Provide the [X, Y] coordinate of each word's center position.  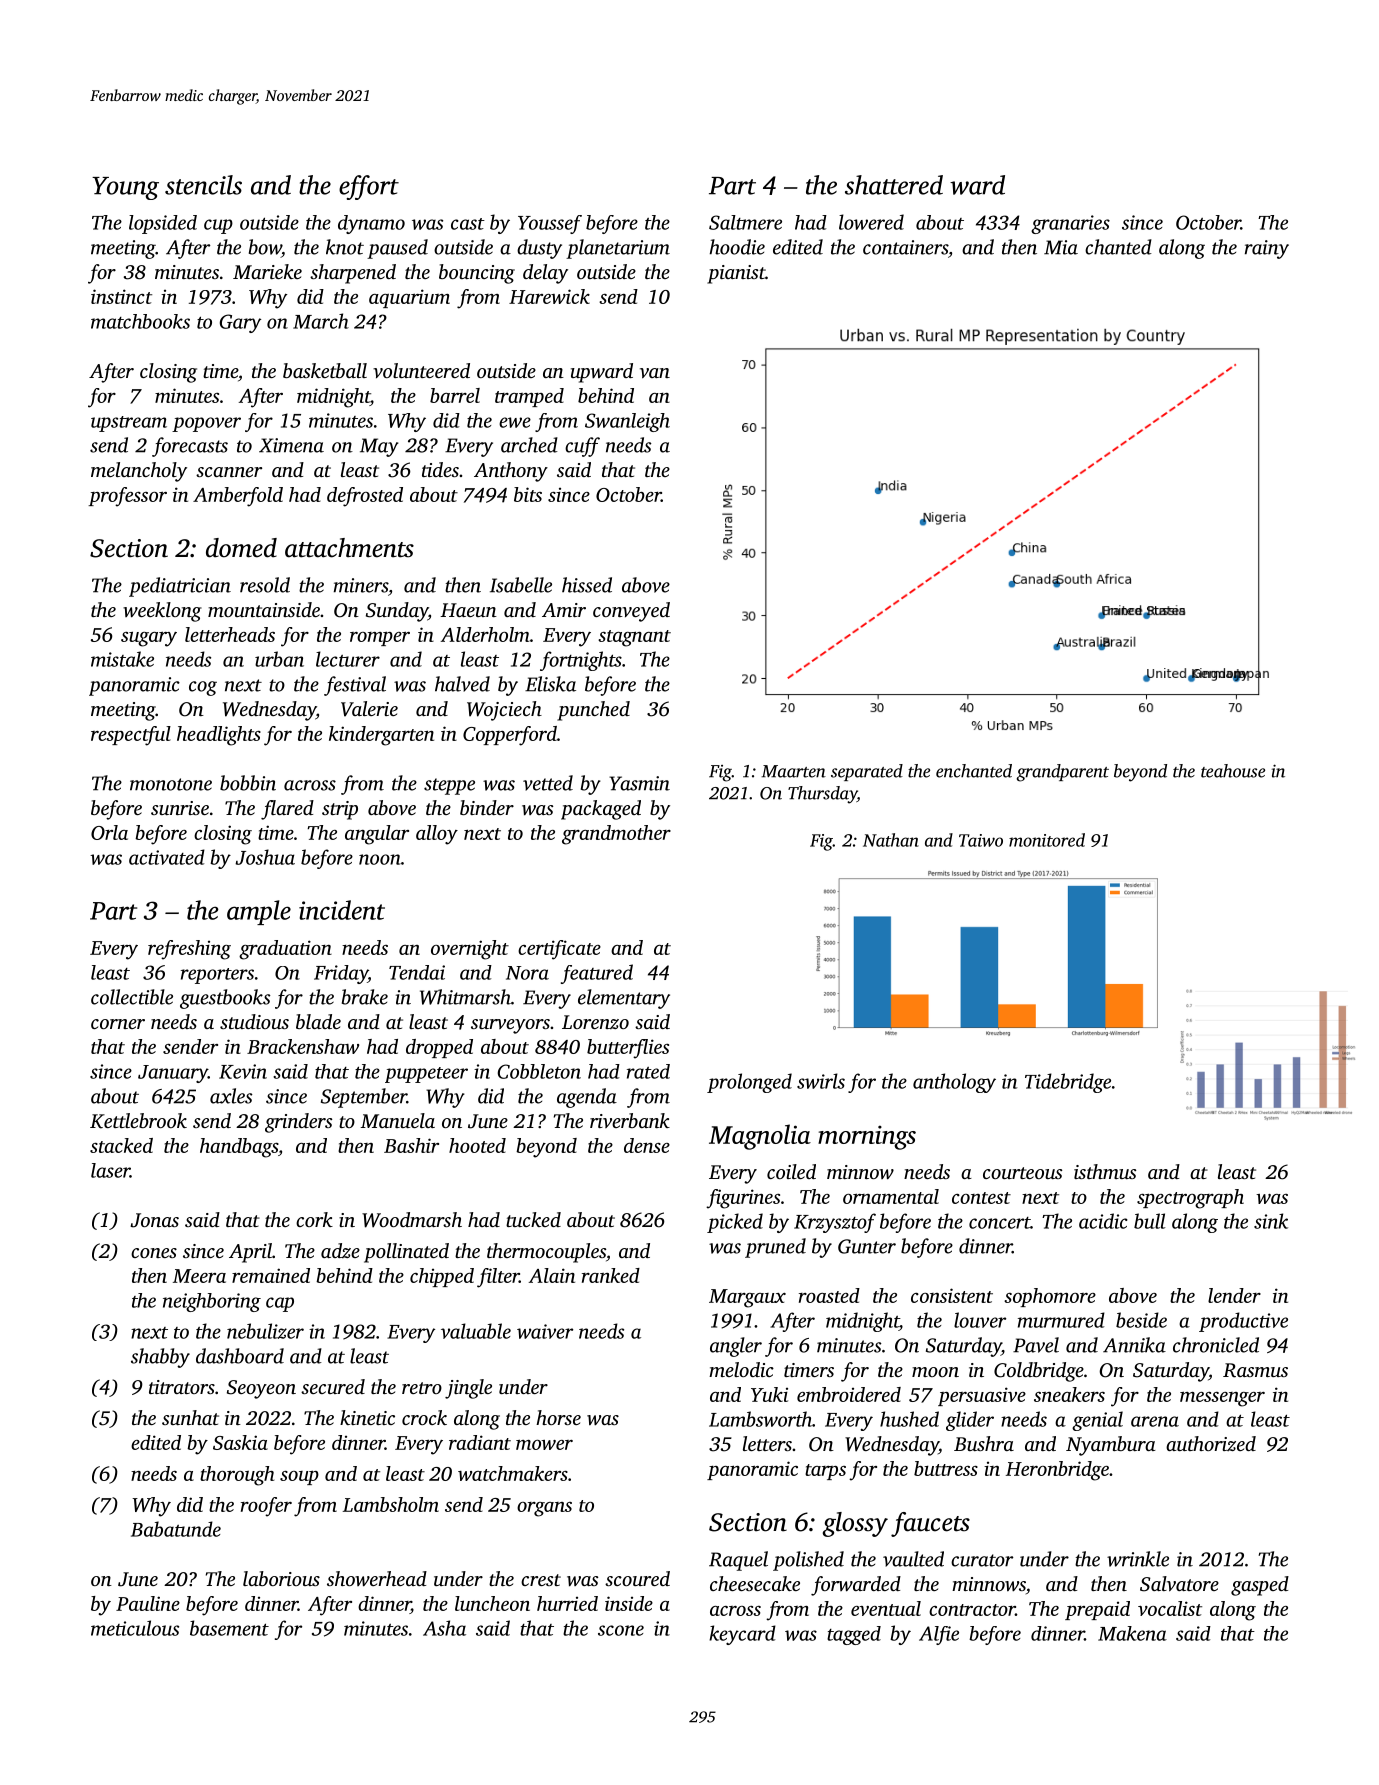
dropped [439, 1048]
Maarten [793, 771]
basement [229, 1628]
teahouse [1233, 771]
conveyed [631, 612]
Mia [1061, 247]
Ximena [291, 445]
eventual [886, 1608]
